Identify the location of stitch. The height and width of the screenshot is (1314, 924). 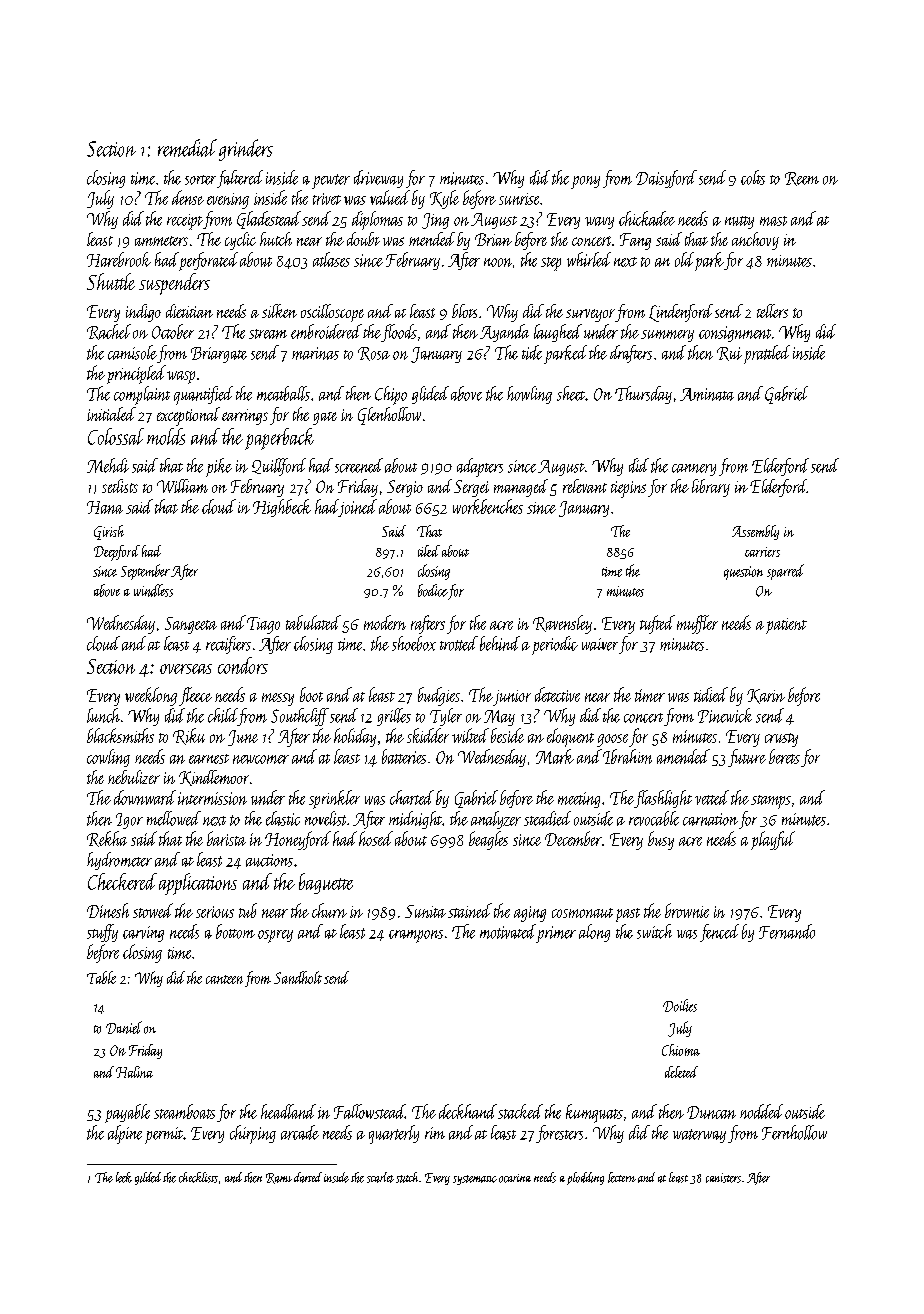
(407, 1177).
